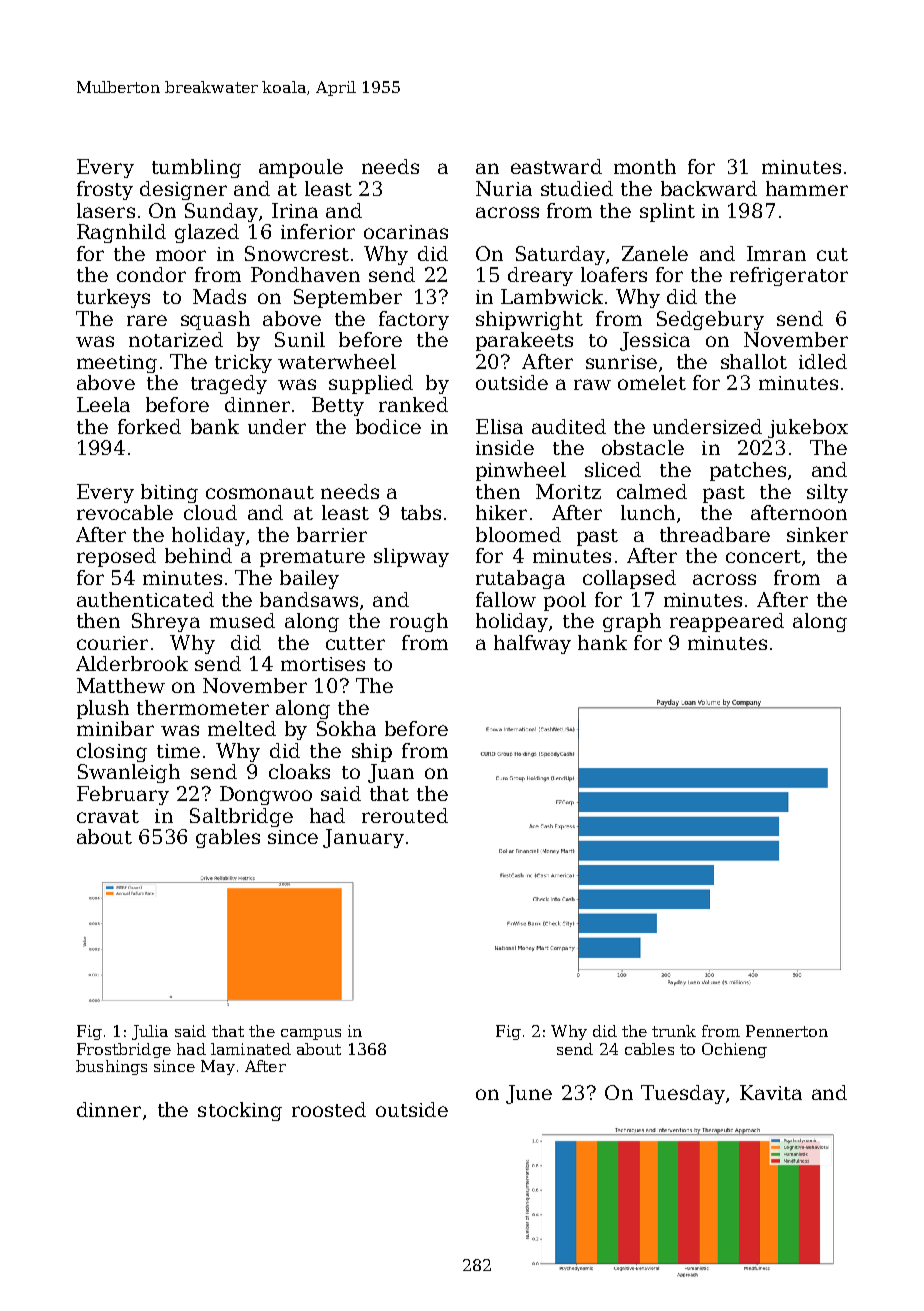 The height and width of the image is (1311, 924). I want to click on trunk, so click(674, 1031).
